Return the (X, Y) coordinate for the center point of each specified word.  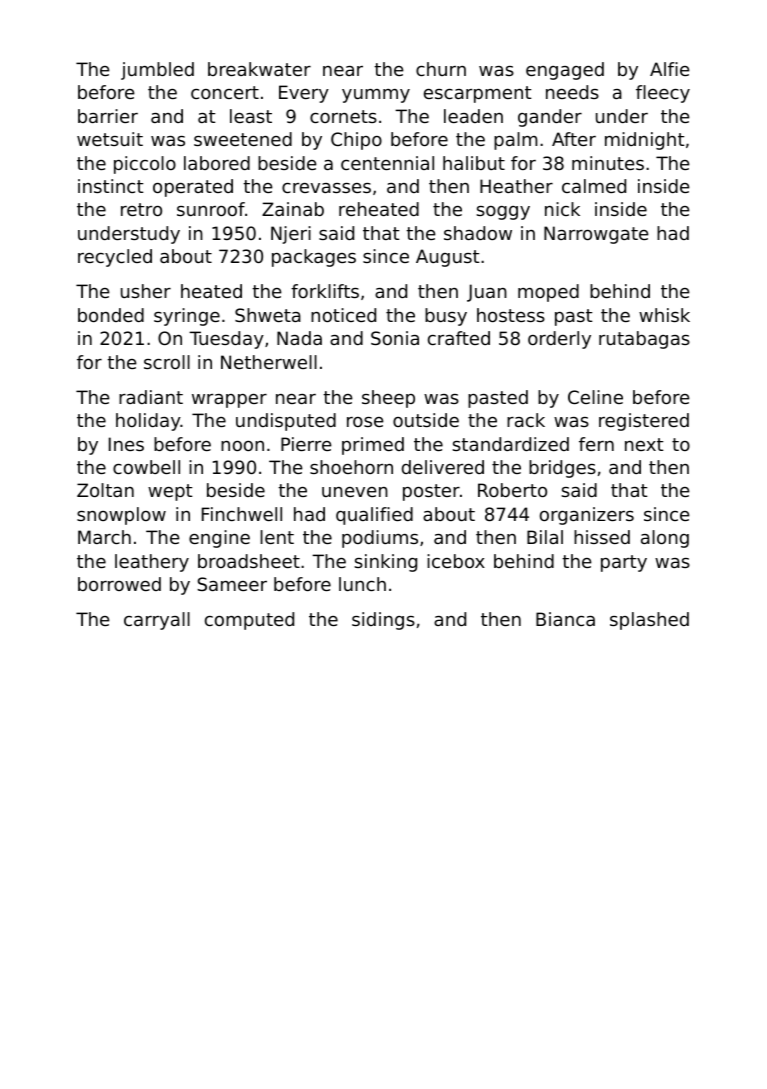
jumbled (157, 71)
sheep (388, 399)
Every (304, 94)
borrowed (119, 584)
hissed (602, 537)
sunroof (211, 209)
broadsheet (249, 561)
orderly (559, 340)
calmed (594, 186)
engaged (565, 71)
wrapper (229, 401)
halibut (474, 163)
